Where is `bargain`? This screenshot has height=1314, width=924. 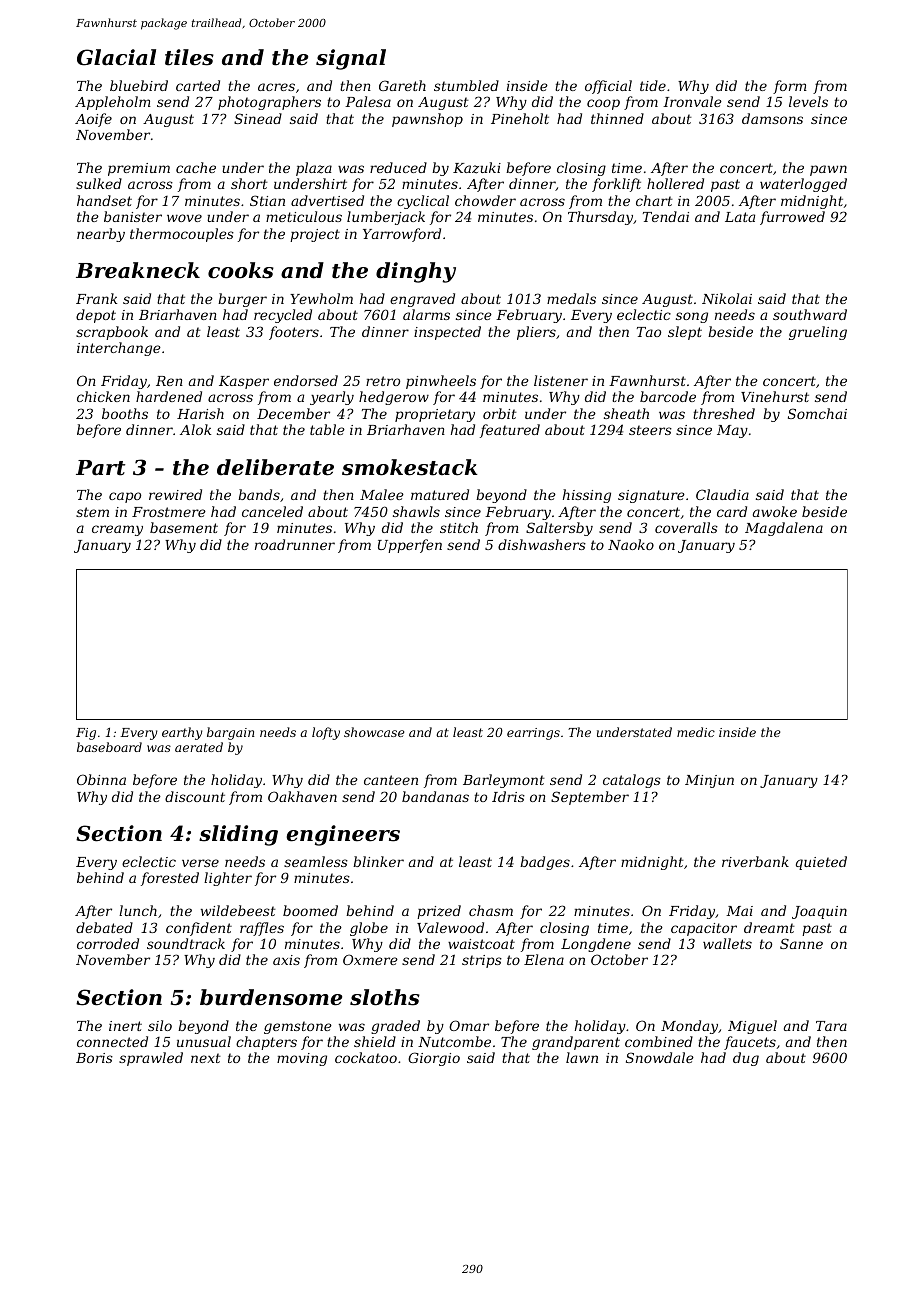 bargain is located at coordinates (230, 733).
